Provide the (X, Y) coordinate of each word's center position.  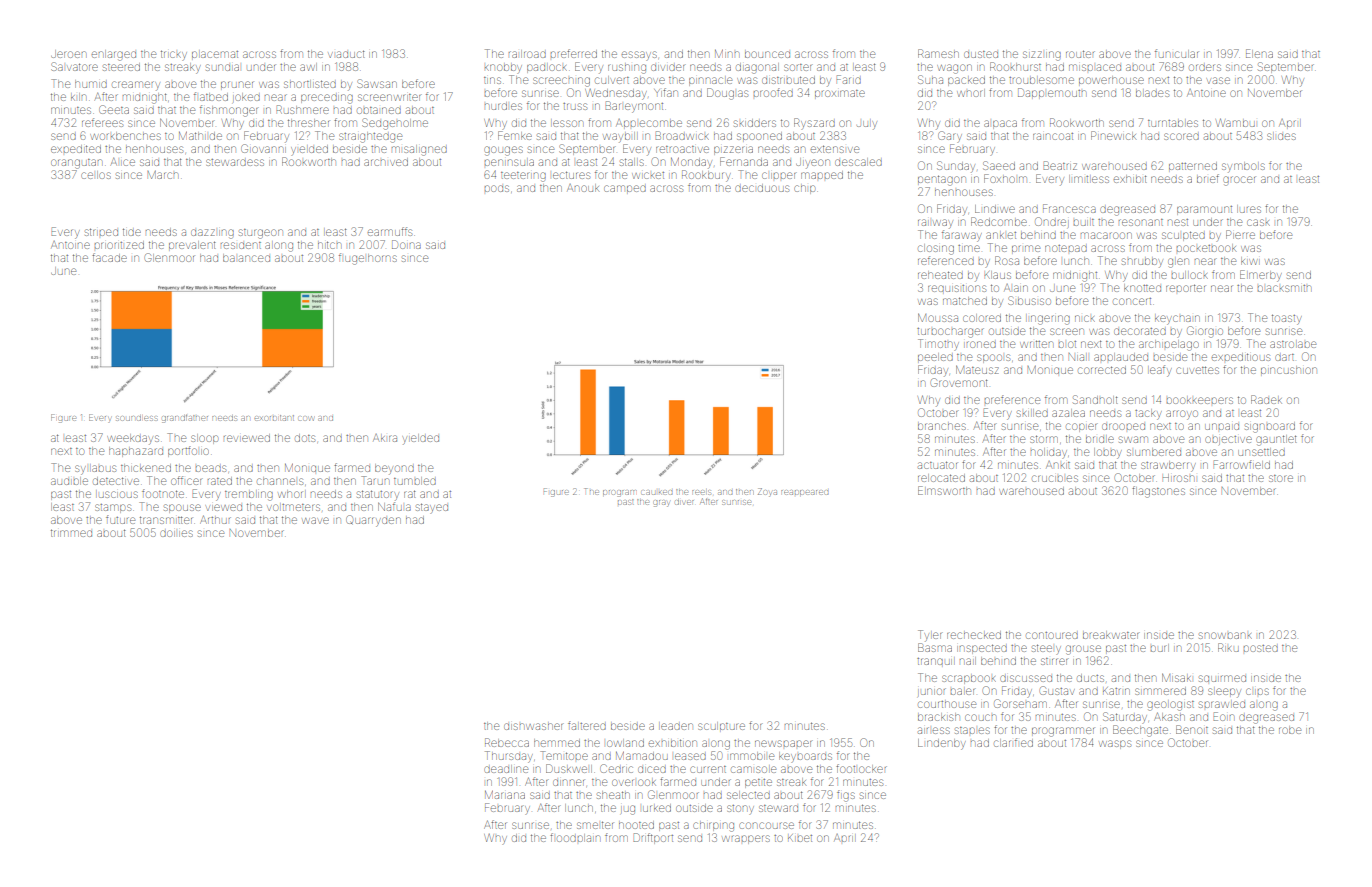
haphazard (136, 452)
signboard (1270, 427)
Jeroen (68, 54)
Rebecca (507, 742)
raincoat (1053, 136)
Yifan (666, 92)
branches (942, 426)
